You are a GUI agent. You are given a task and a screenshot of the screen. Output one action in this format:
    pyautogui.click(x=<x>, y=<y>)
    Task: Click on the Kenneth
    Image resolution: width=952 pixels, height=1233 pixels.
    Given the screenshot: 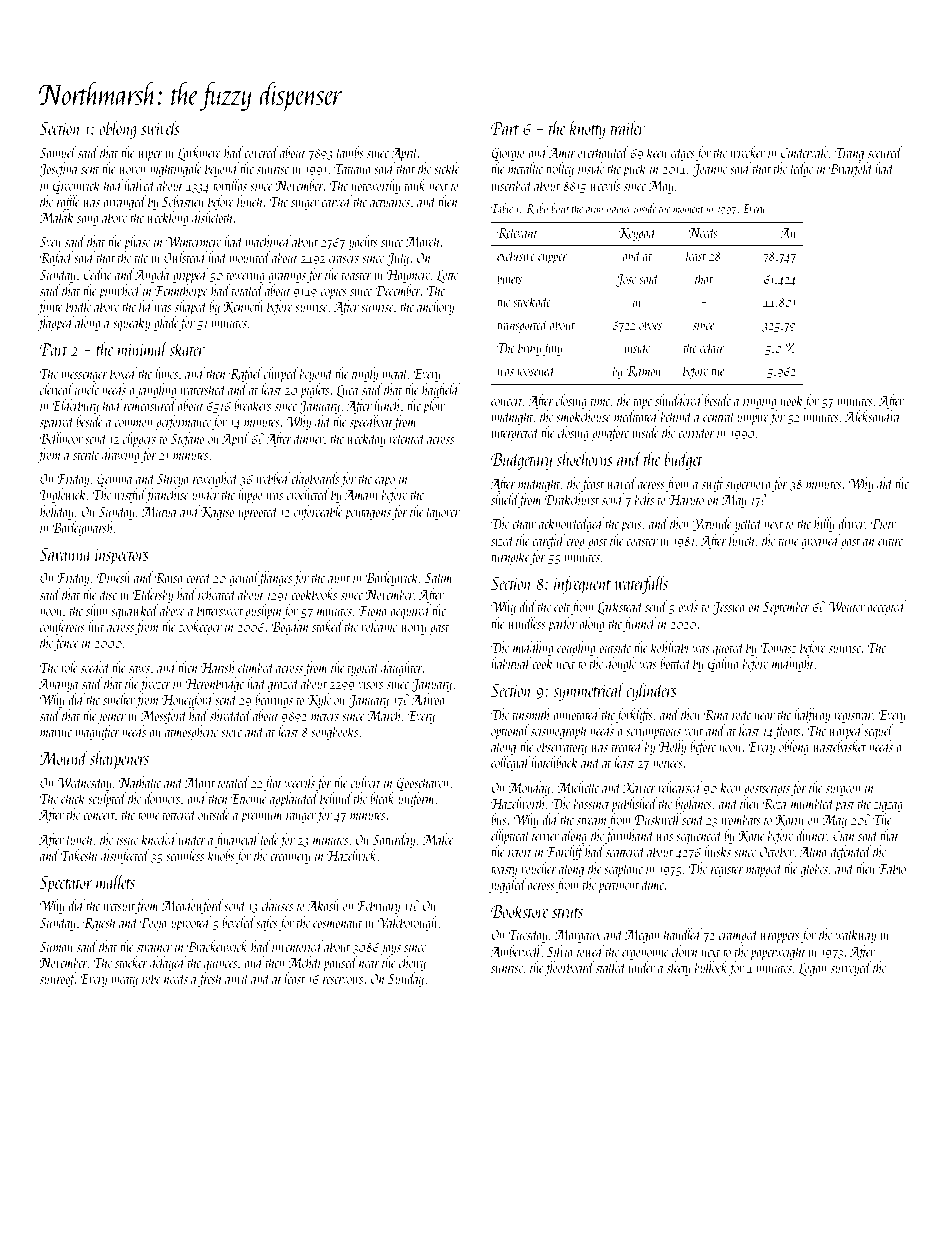 What is the action you would take?
    pyautogui.click(x=243, y=306)
